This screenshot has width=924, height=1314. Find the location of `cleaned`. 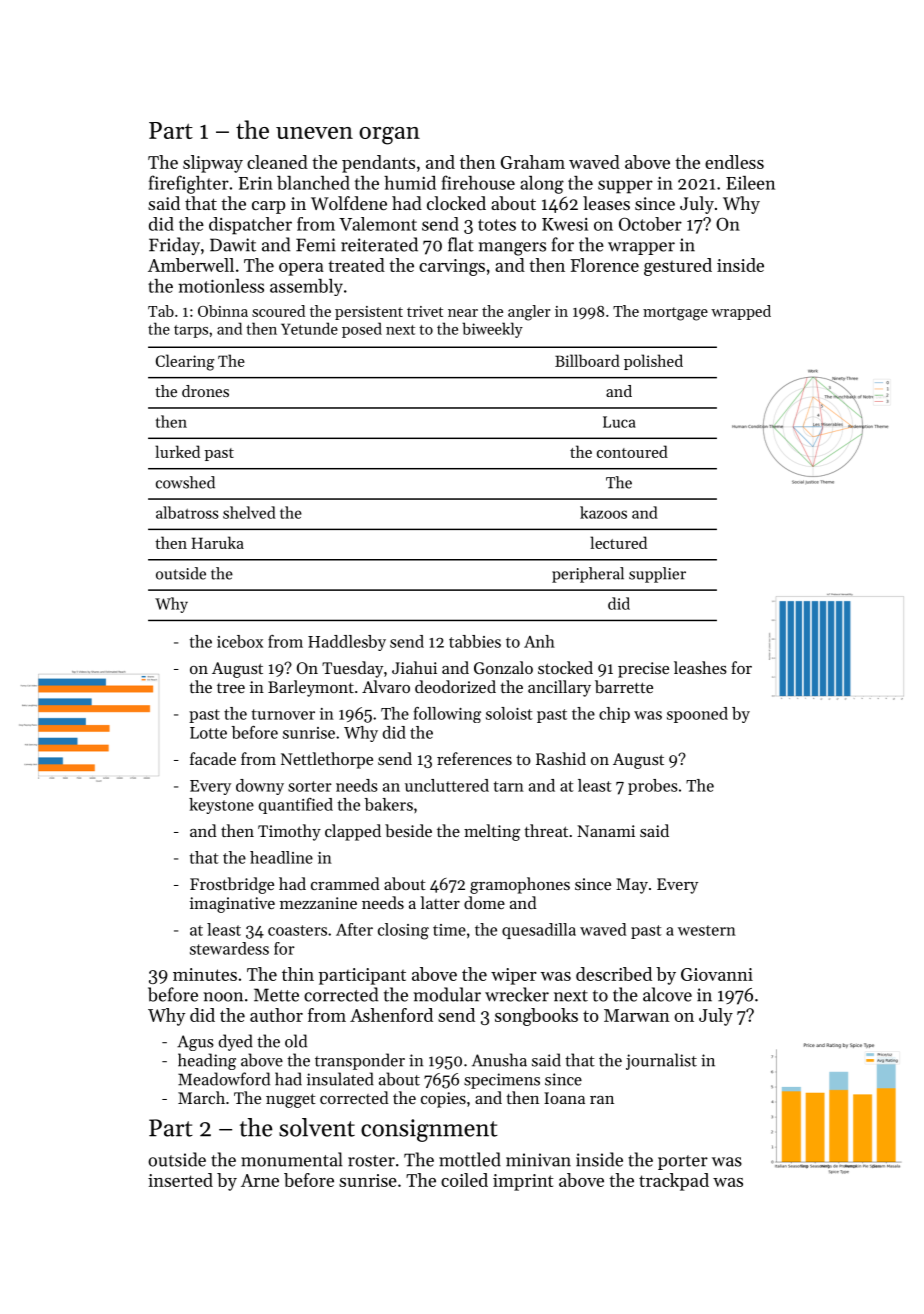

cleaned is located at coordinates (277, 162).
